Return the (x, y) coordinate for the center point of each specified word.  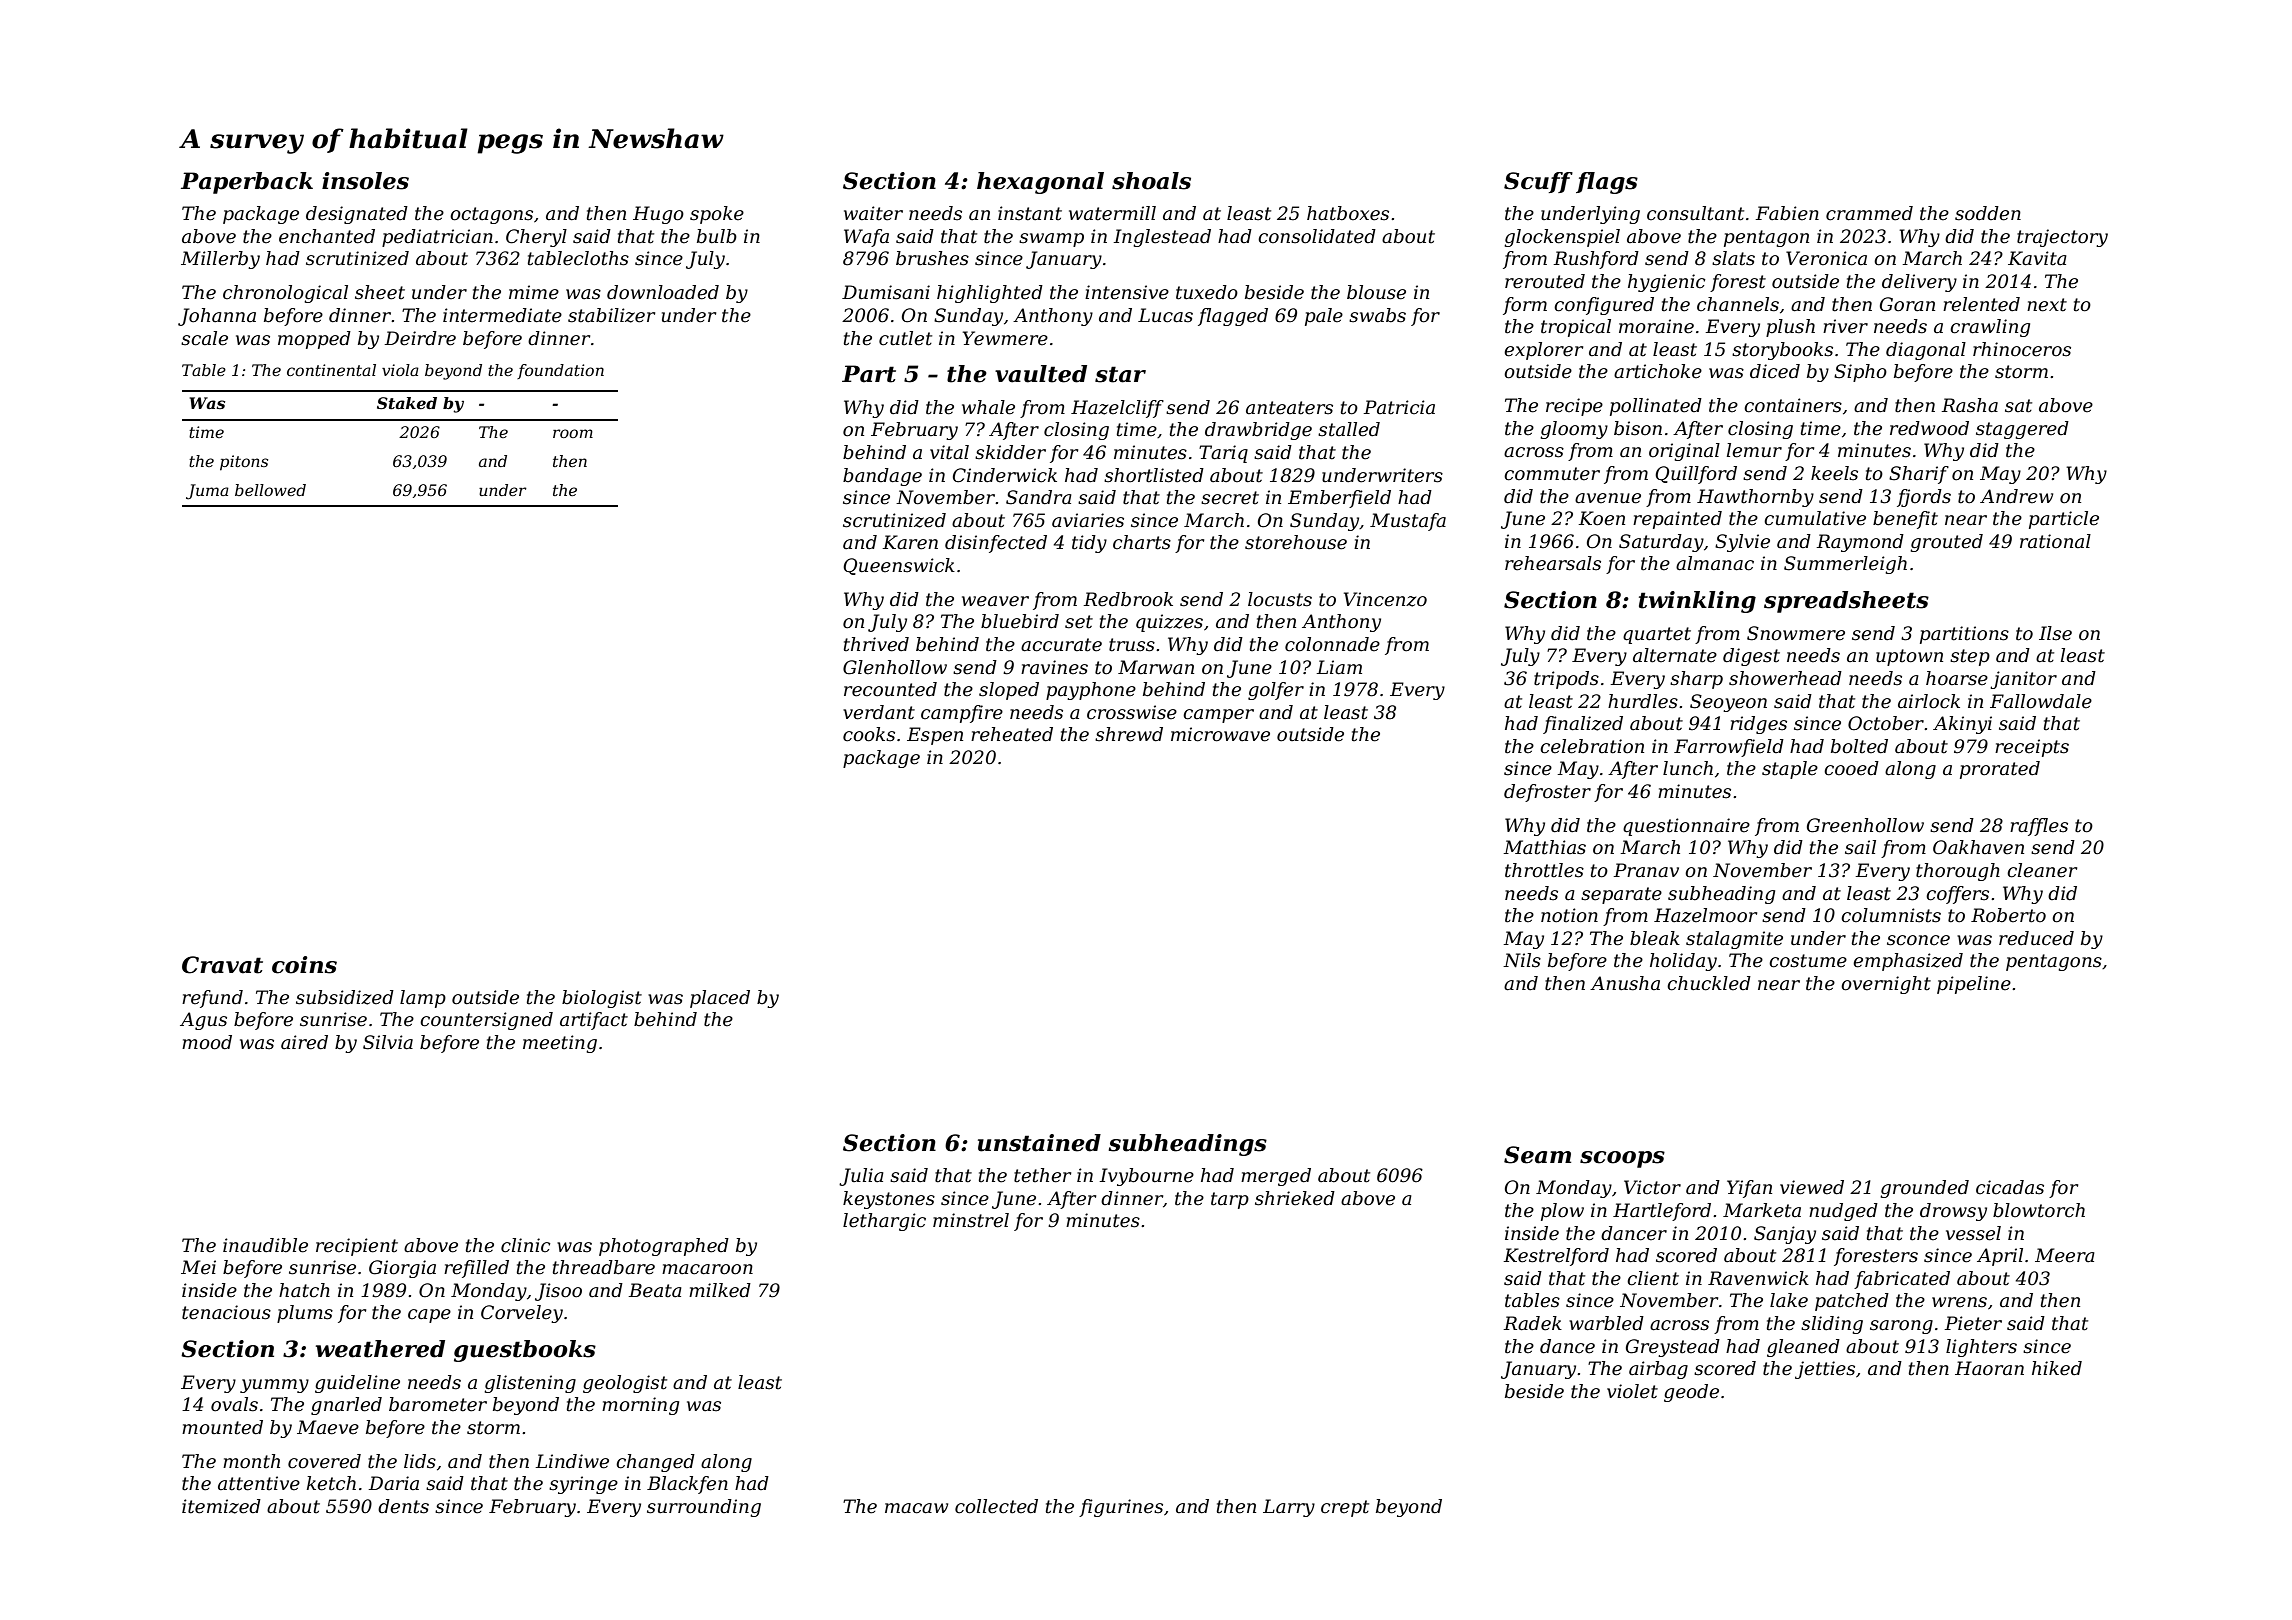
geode (1691, 1393)
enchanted (327, 236)
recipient (357, 1247)
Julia (861, 1177)
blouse (1376, 292)
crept (1345, 1508)
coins (304, 965)
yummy (274, 1386)
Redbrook (1128, 599)
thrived (876, 644)
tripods (1566, 680)
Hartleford (1662, 1212)
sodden (1988, 213)
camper (1218, 716)
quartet (1657, 635)
